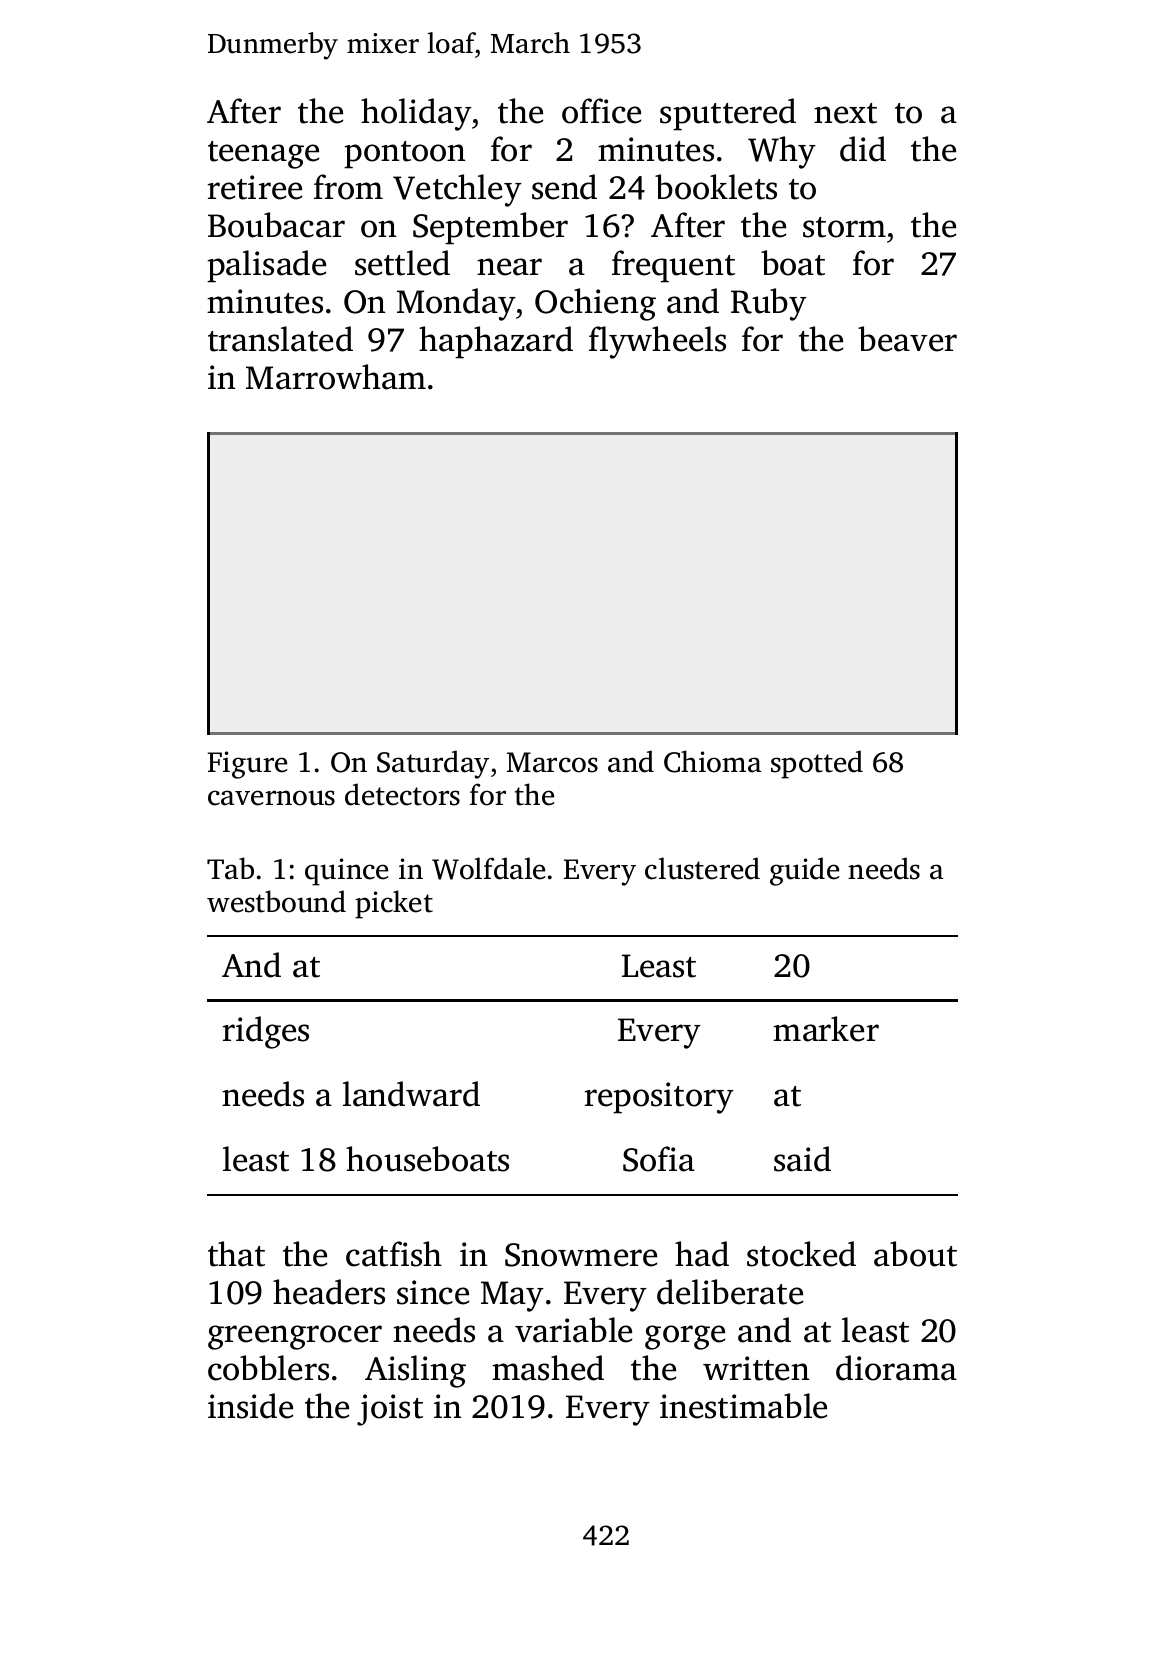 The height and width of the screenshot is (1654, 1165). Describe the element at coordinates (657, 342) in the screenshot. I see `flywheels` at that location.
